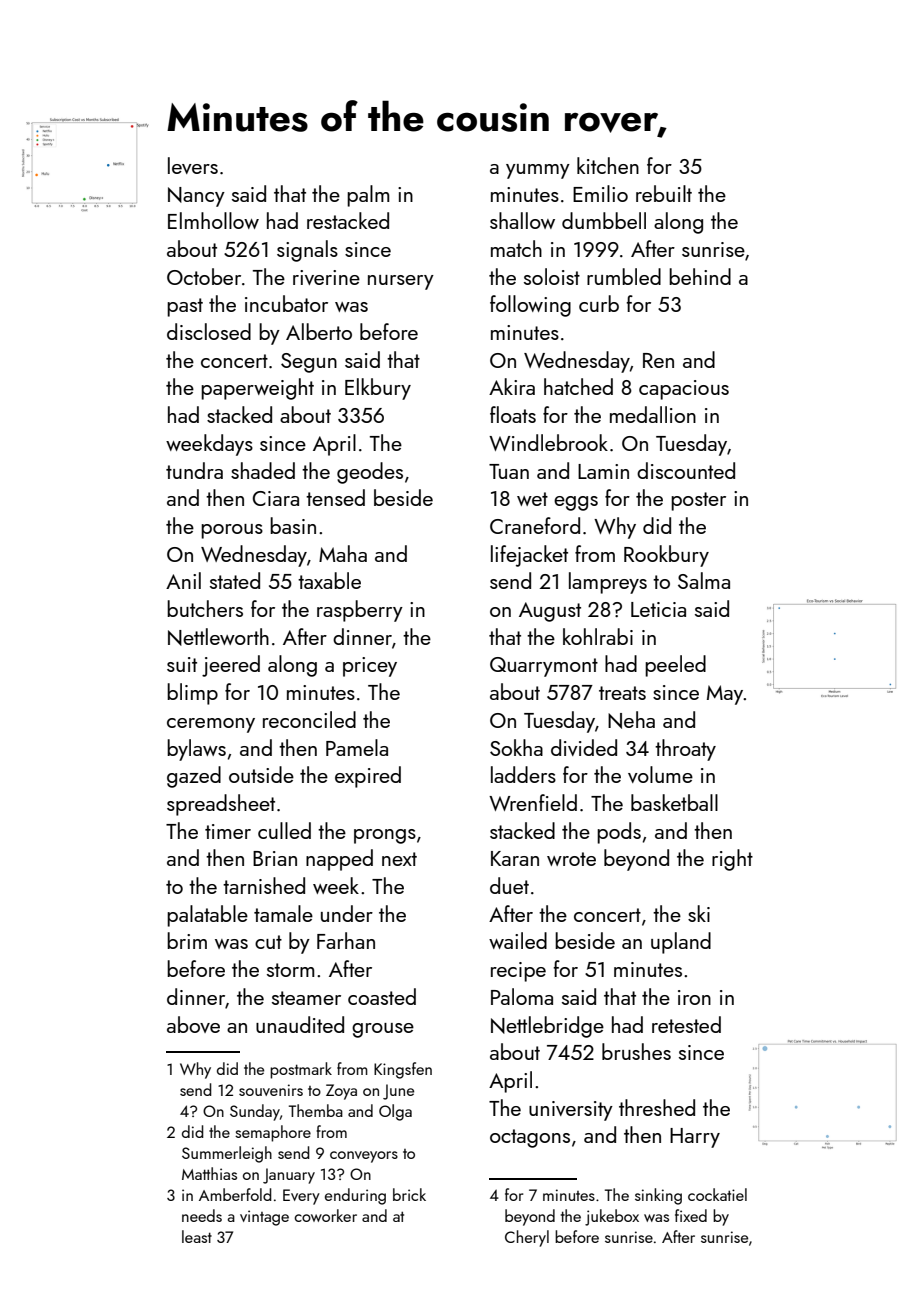 This page has height=1311, width=924. Describe the element at coordinates (660, 774) in the page. I see `volume` at that location.
